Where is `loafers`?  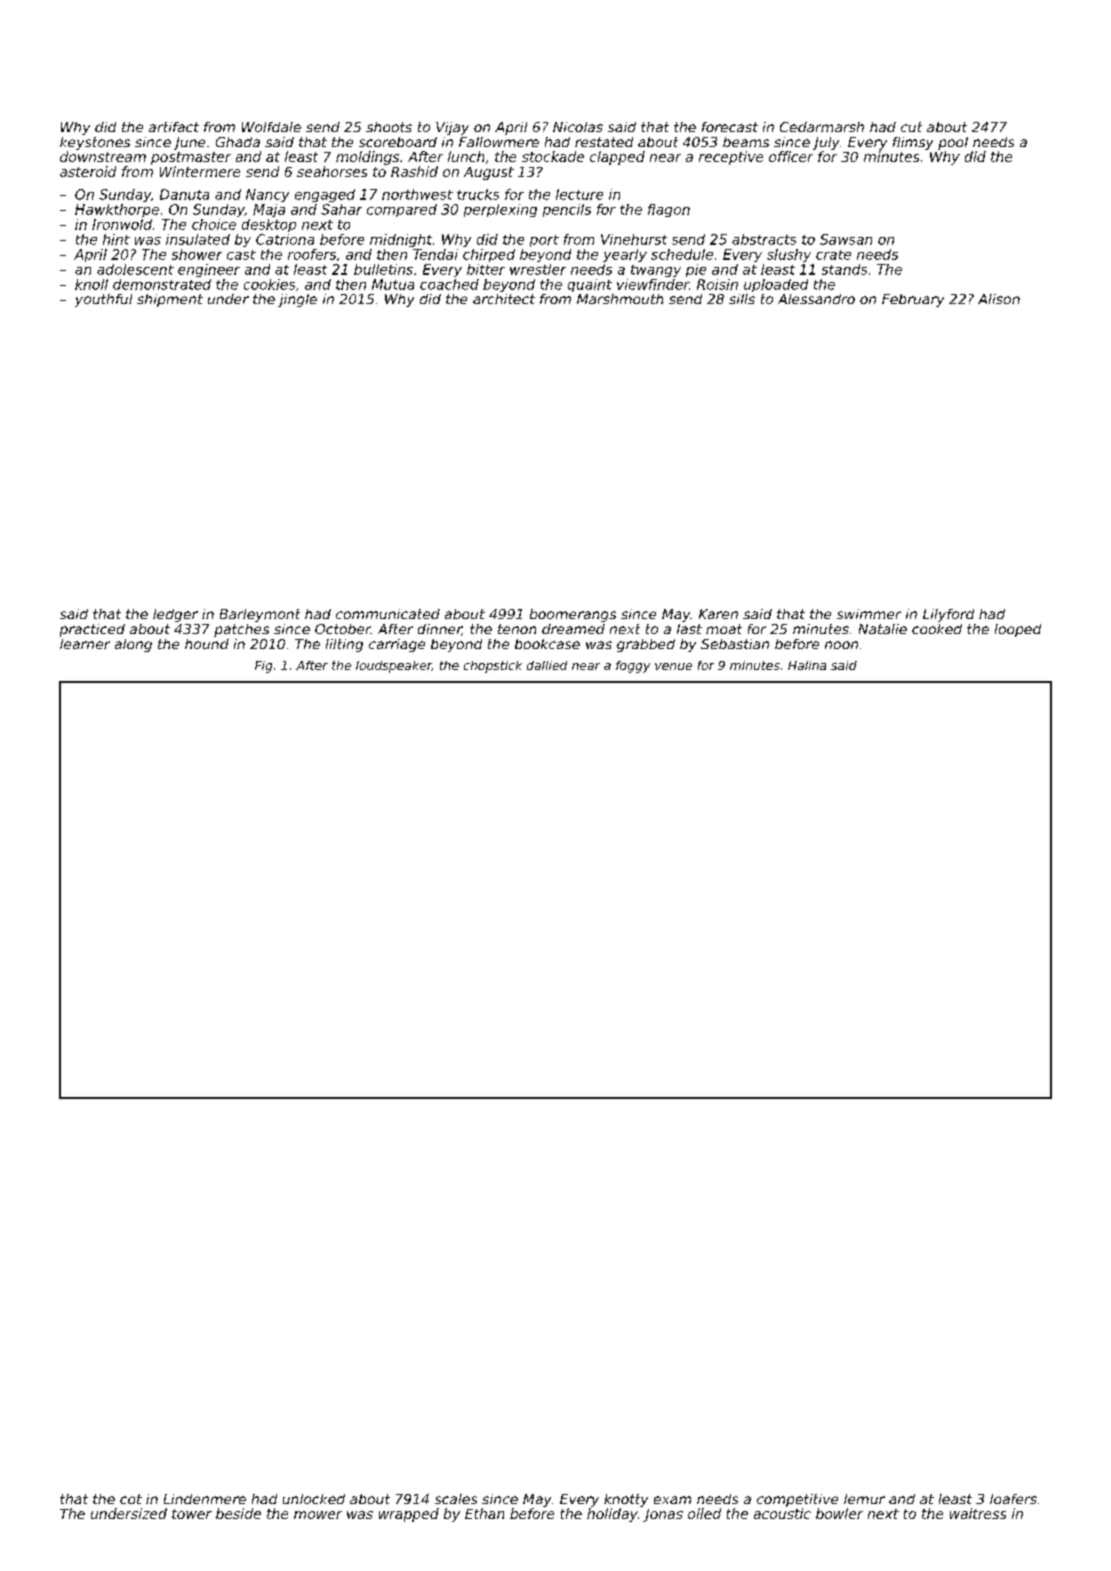
loafers is located at coordinates (1013, 1499).
